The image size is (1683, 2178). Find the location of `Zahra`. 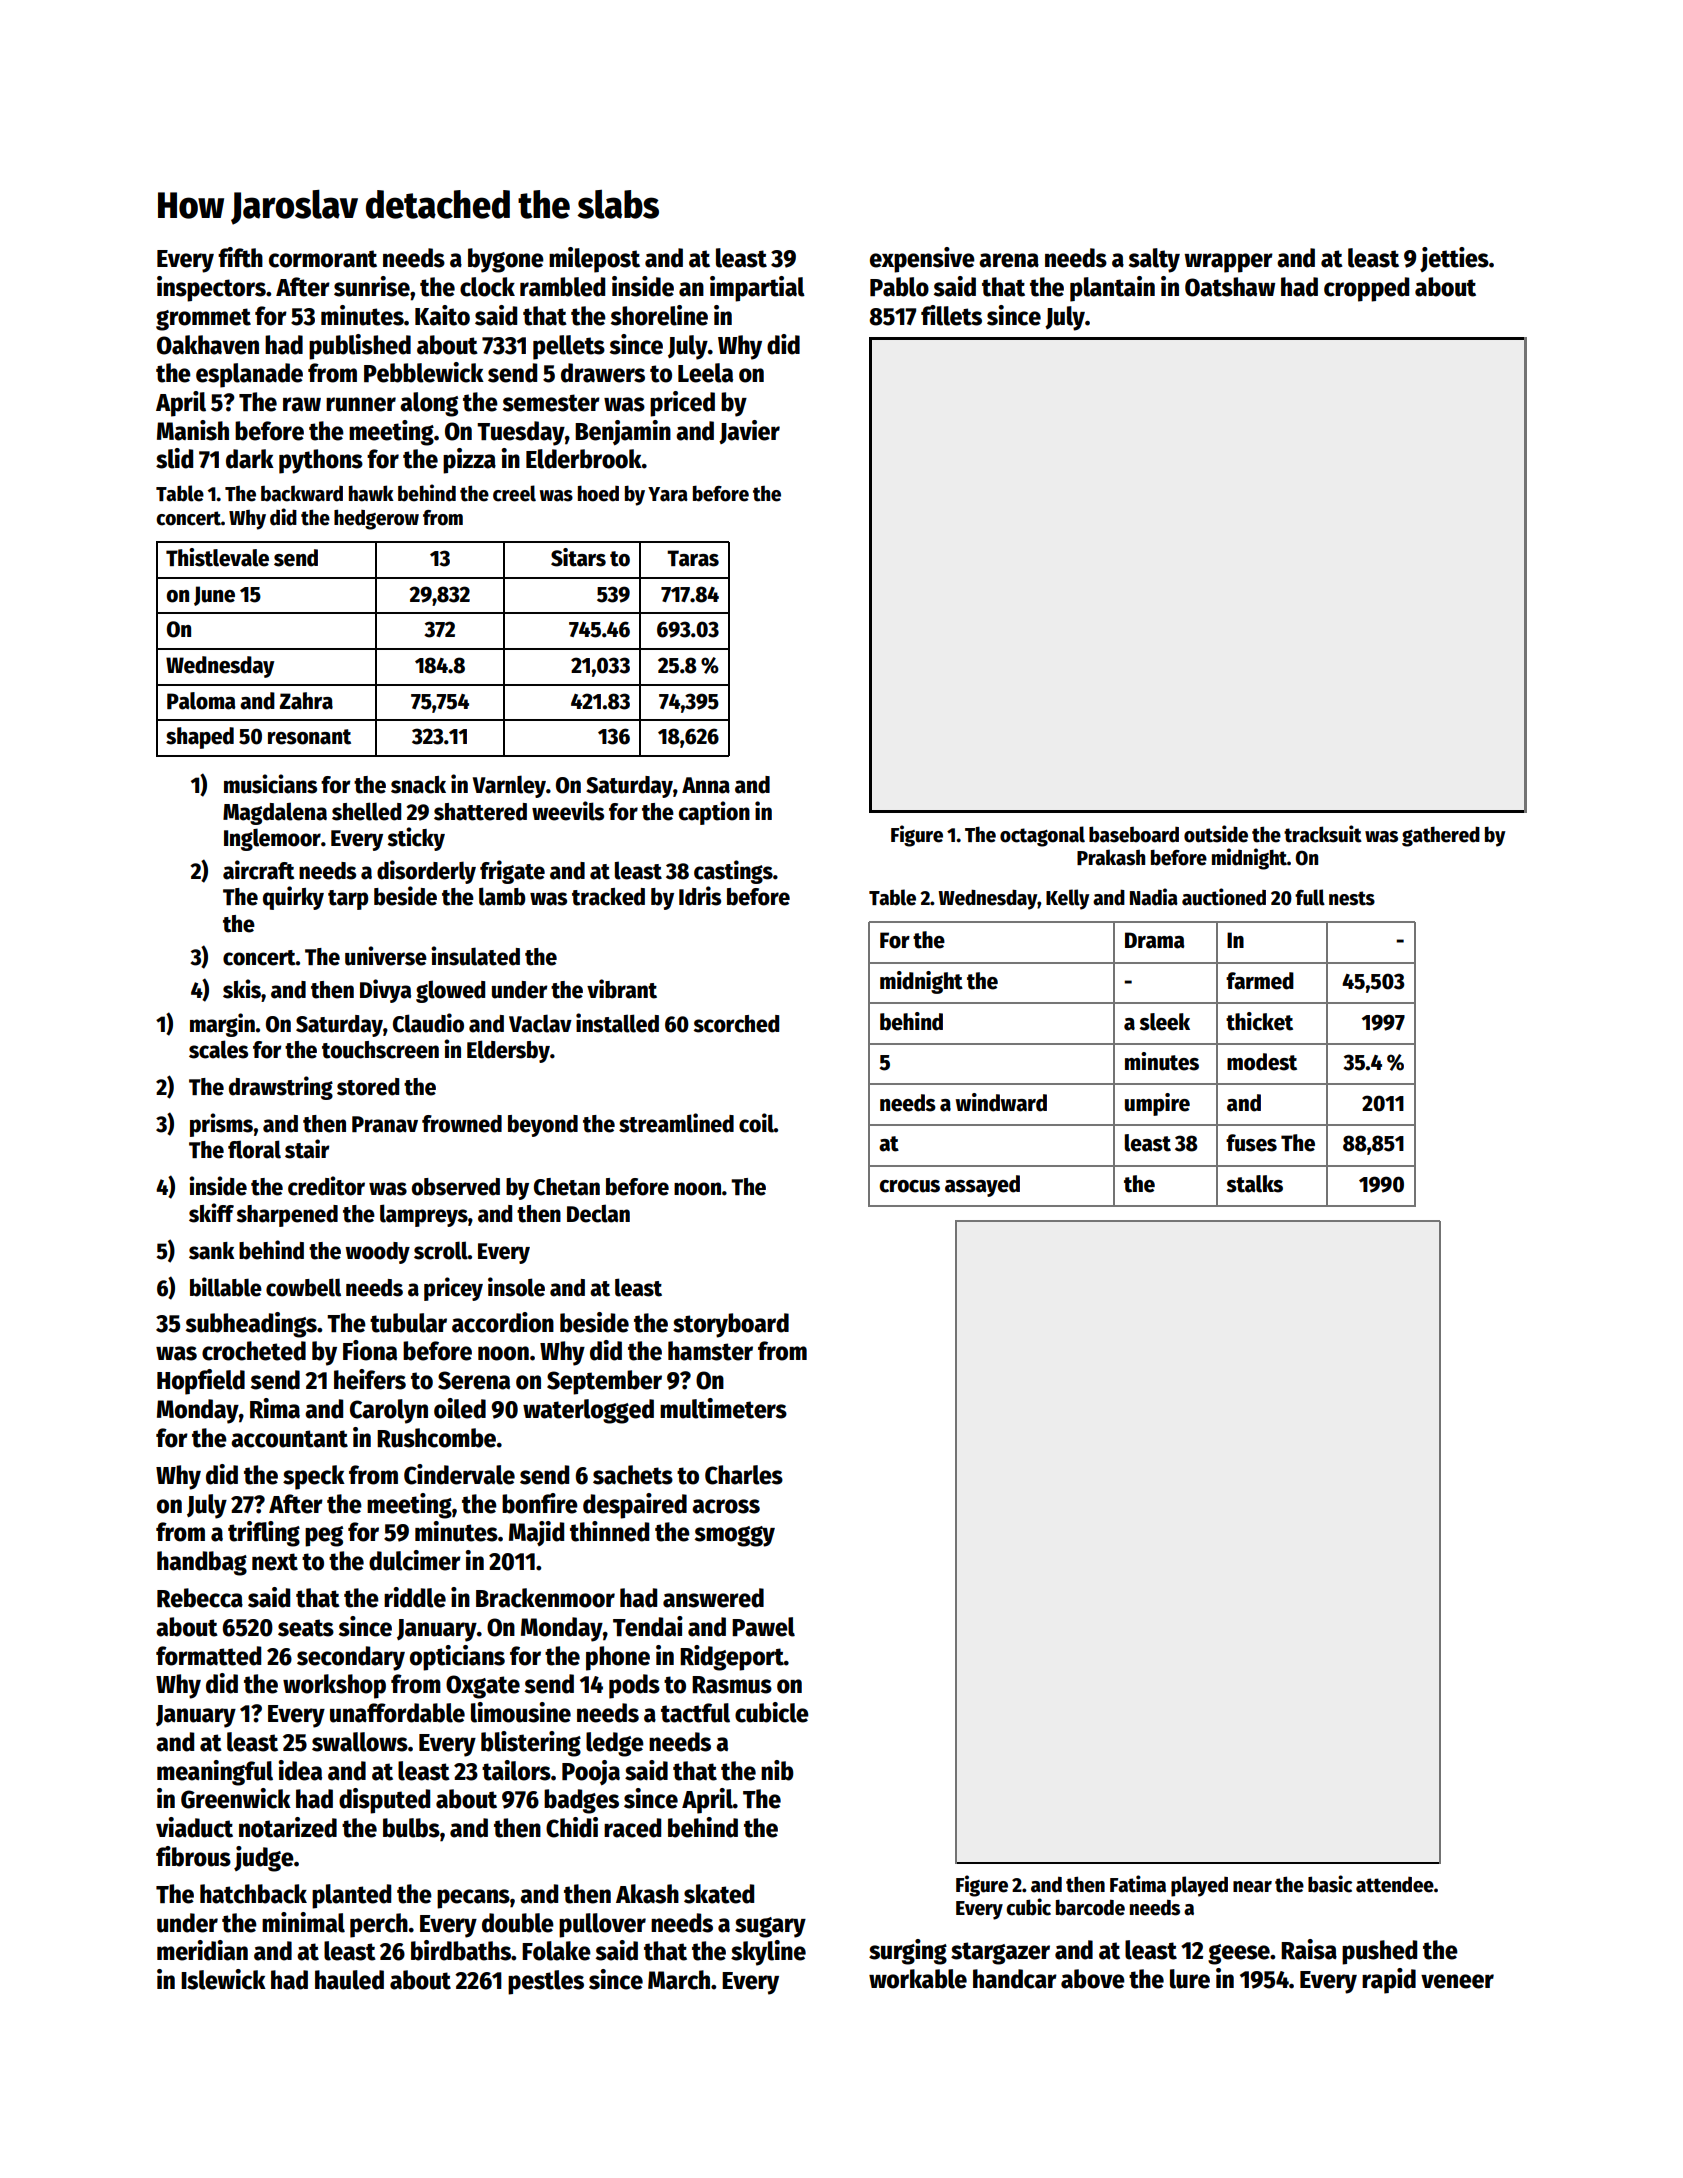

Zahra is located at coordinates (306, 701).
